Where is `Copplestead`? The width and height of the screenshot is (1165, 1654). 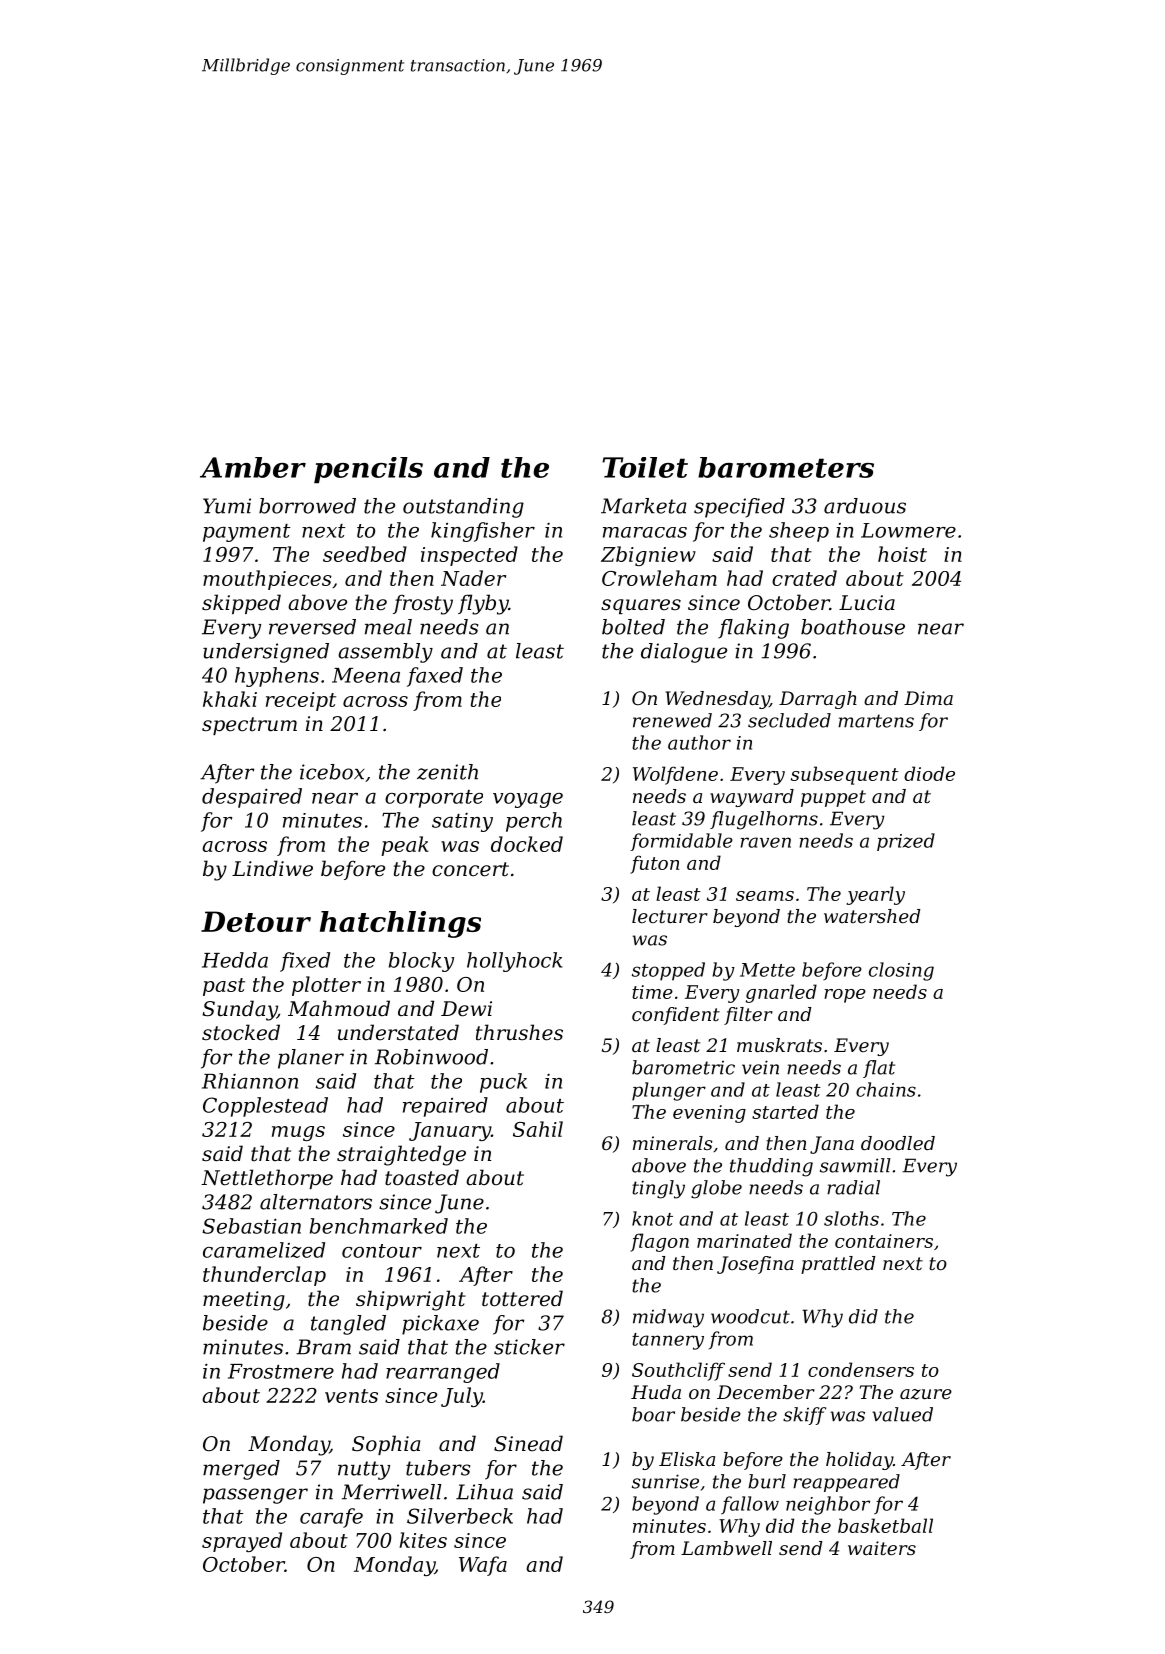
Copplestead is located at coordinates (265, 1107).
